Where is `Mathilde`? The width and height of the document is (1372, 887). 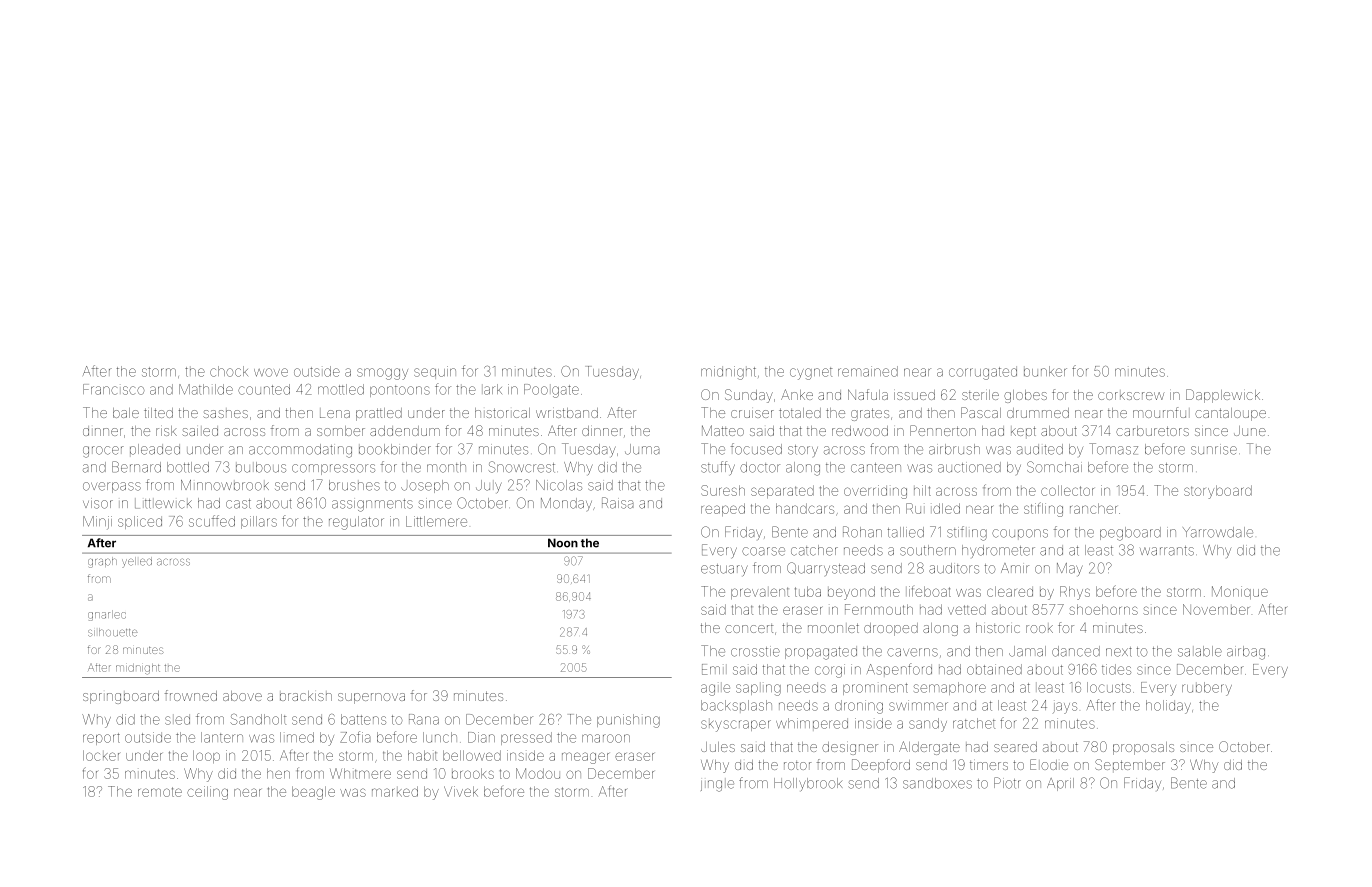 Mathilde is located at coordinates (206, 389).
